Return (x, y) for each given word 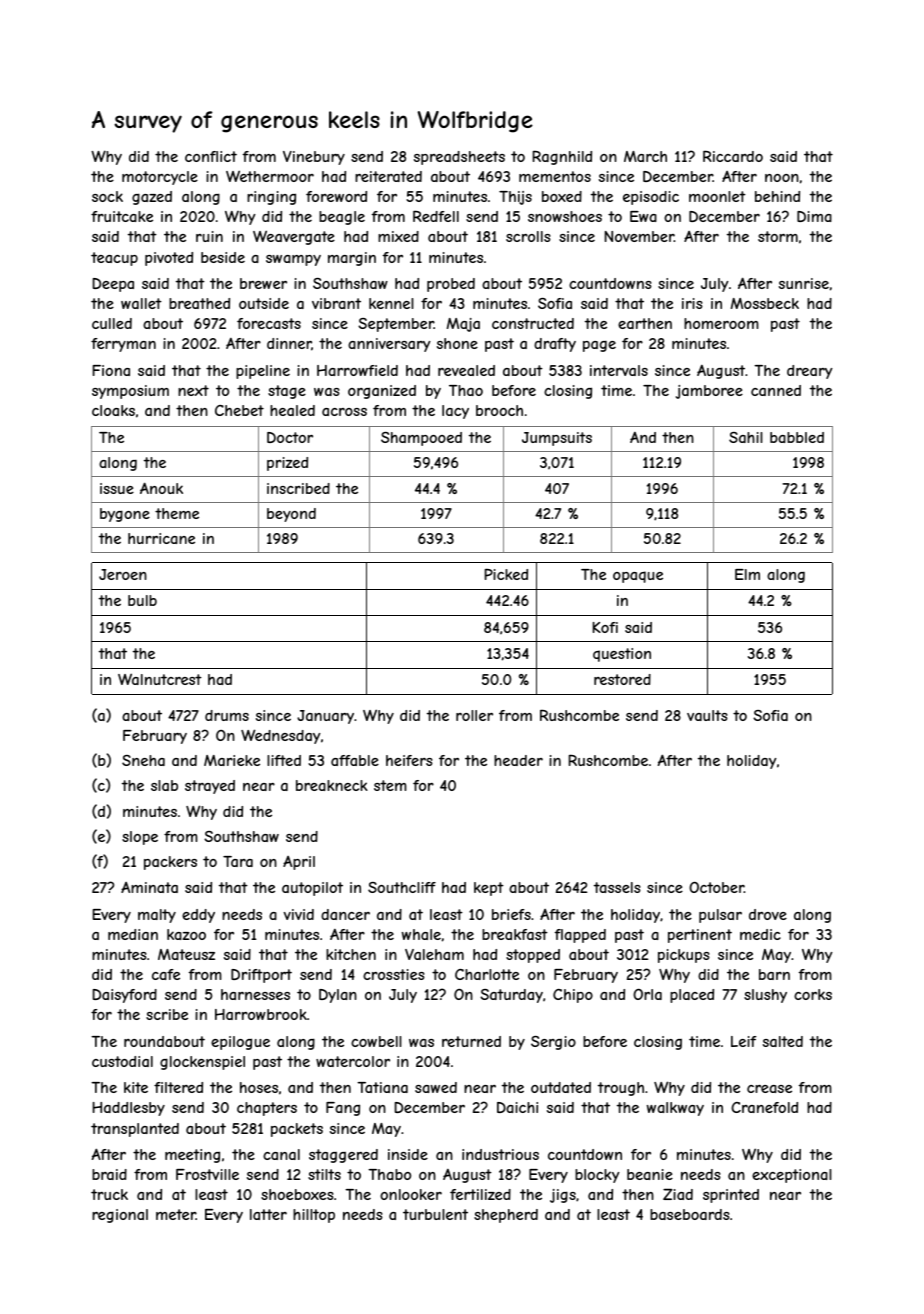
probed (451, 285)
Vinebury (314, 158)
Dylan (338, 996)
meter (176, 1214)
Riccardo (733, 156)
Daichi (517, 1107)
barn (774, 974)
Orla (647, 994)
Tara (238, 861)
